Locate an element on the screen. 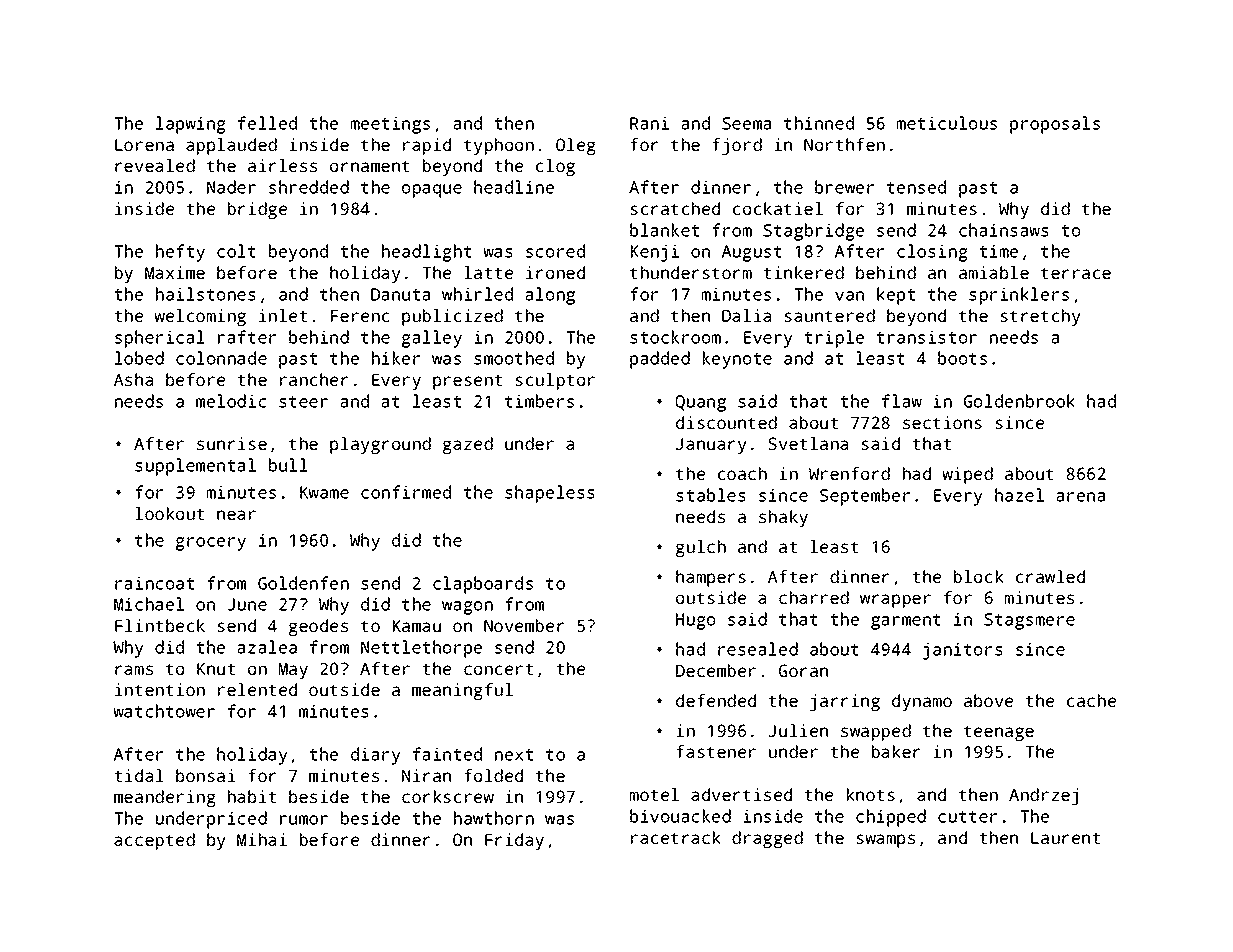  accepted is located at coordinates (154, 841).
